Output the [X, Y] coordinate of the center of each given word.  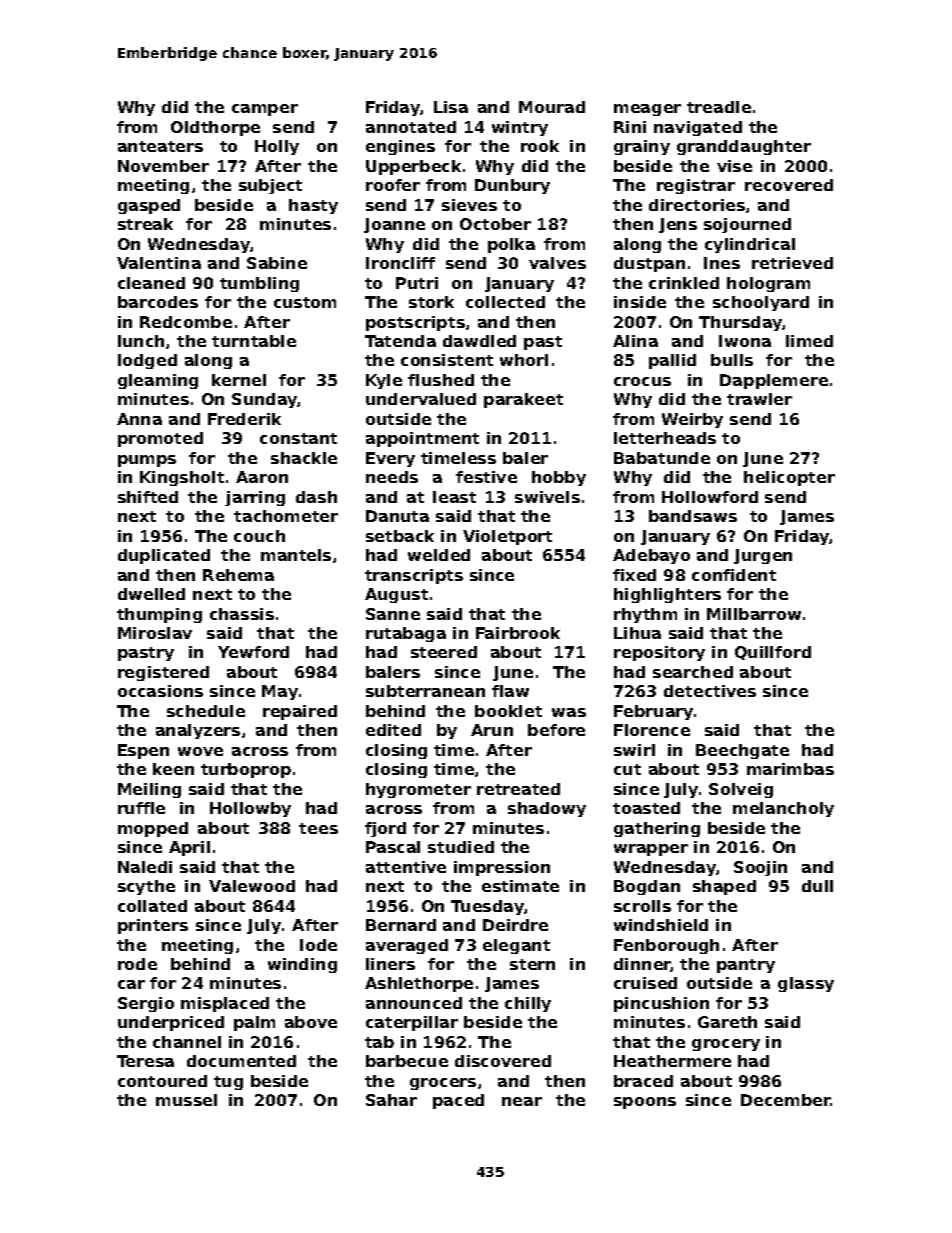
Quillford [773, 653]
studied [461, 847]
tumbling [259, 284]
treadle [719, 107]
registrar [696, 186]
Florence [652, 730]
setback [400, 536]
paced [458, 1101]
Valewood [252, 886]
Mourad [552, 107]
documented [241, 1061]
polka [511, 245]
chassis [242, 614]
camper [265, 110]
